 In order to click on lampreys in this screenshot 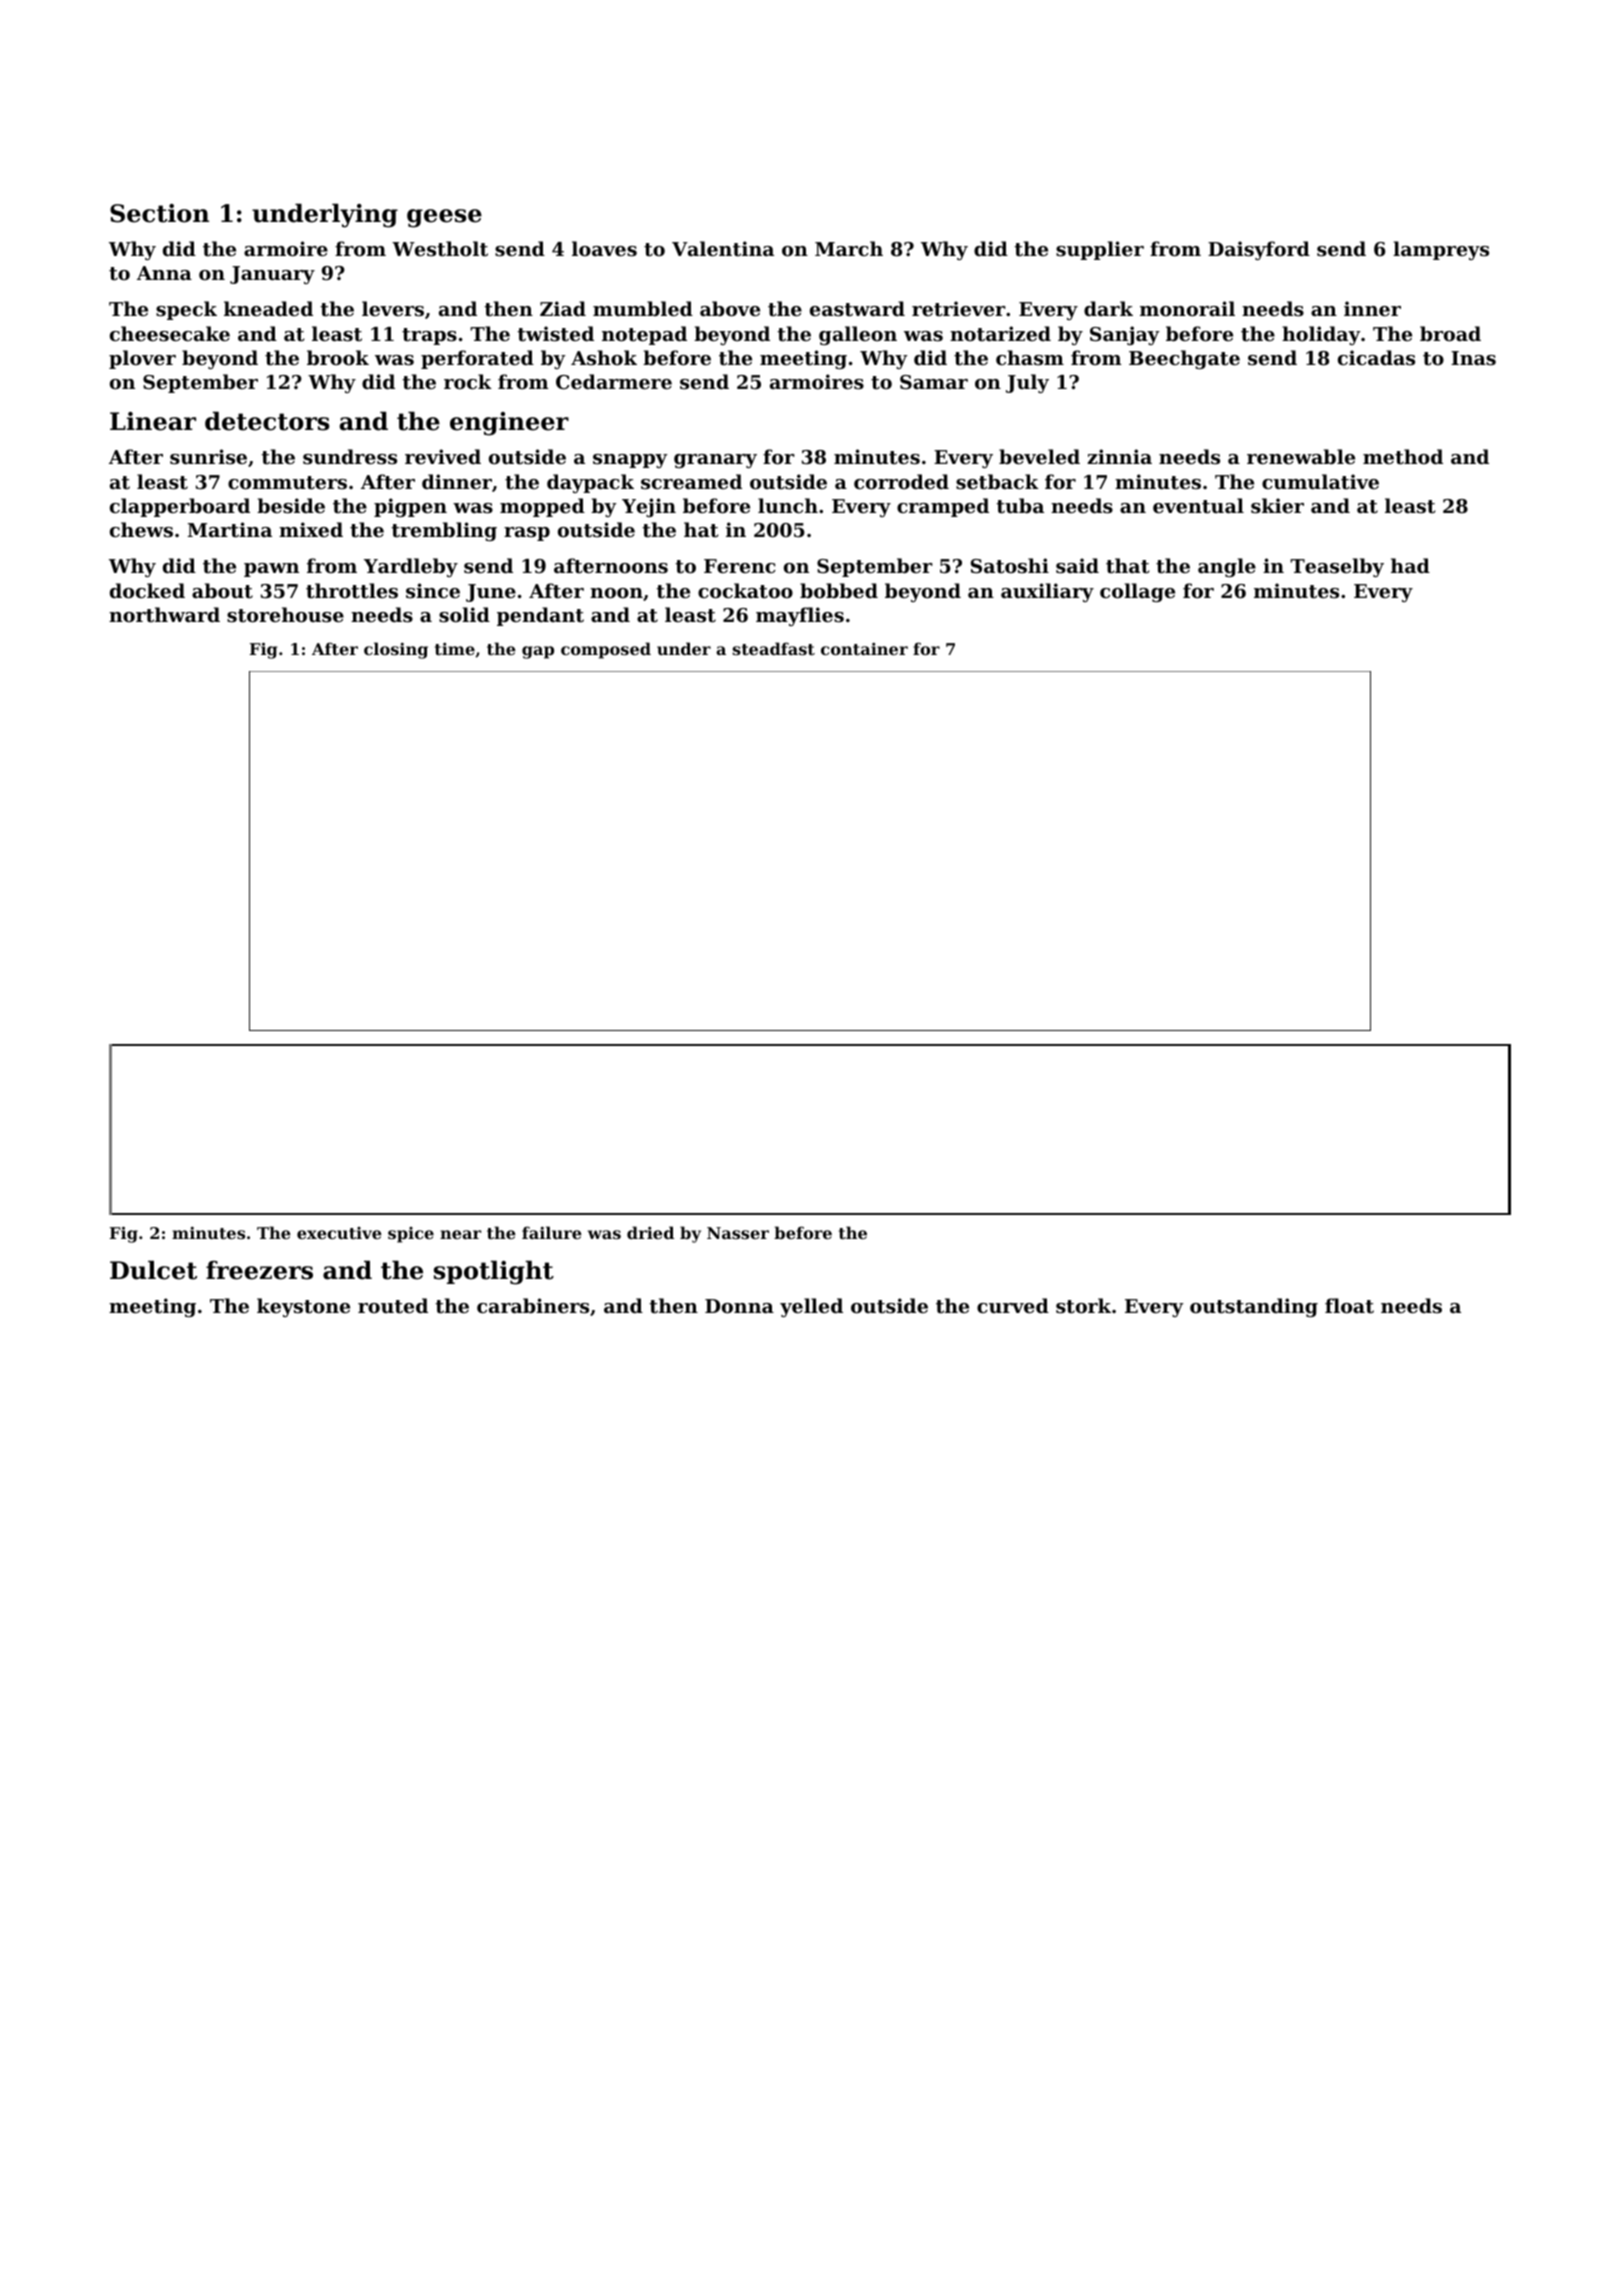, I will do `click(1441, 250)`.
